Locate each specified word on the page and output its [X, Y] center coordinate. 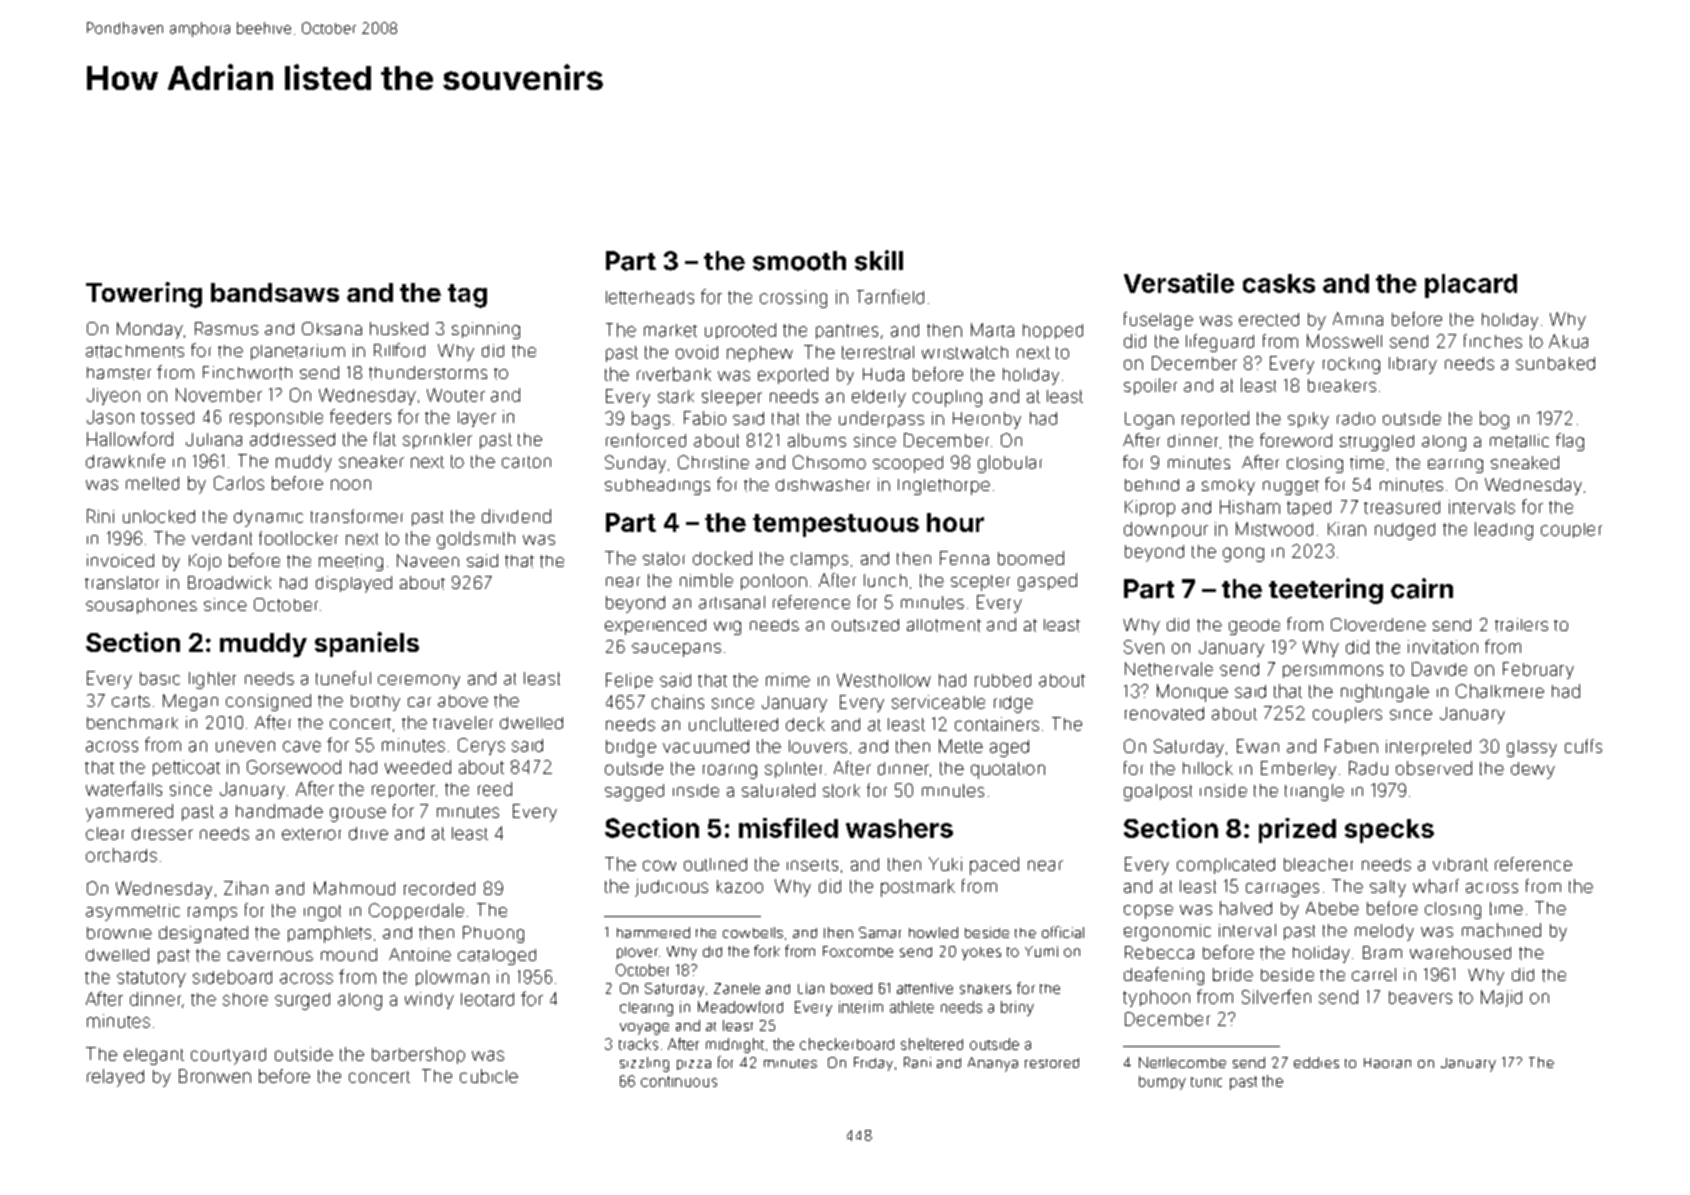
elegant [154, 1056]
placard [1471, 286]
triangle [1314, 792]
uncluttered [733, 724]
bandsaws [275, 292]
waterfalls [124, 788]
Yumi [1041, 951]
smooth [799, 261]
